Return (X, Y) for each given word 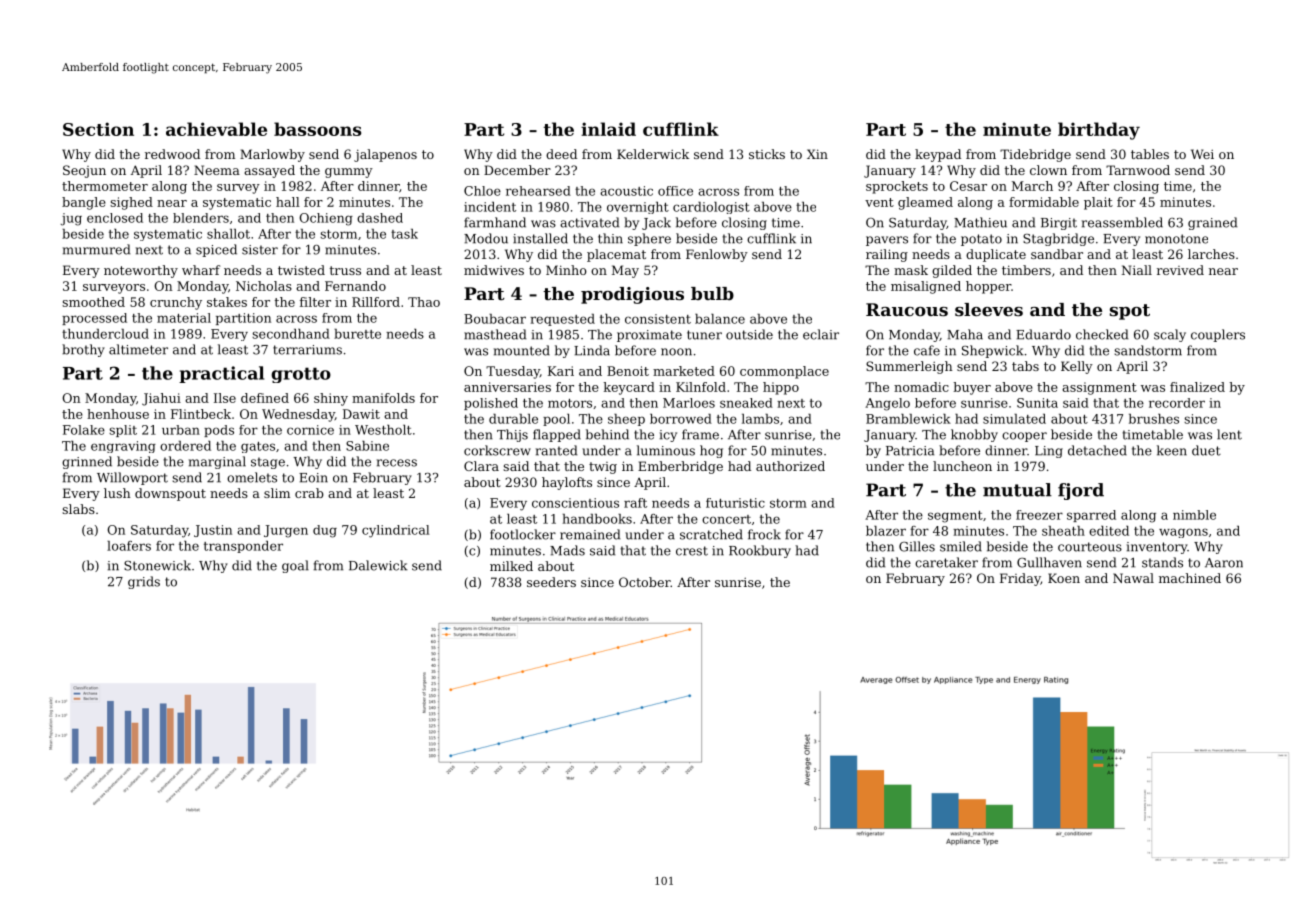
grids (144, 582)
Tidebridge (1035, 155)
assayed (269, 171)
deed (561, 154)
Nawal (1133, 578)
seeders (551, 582)
